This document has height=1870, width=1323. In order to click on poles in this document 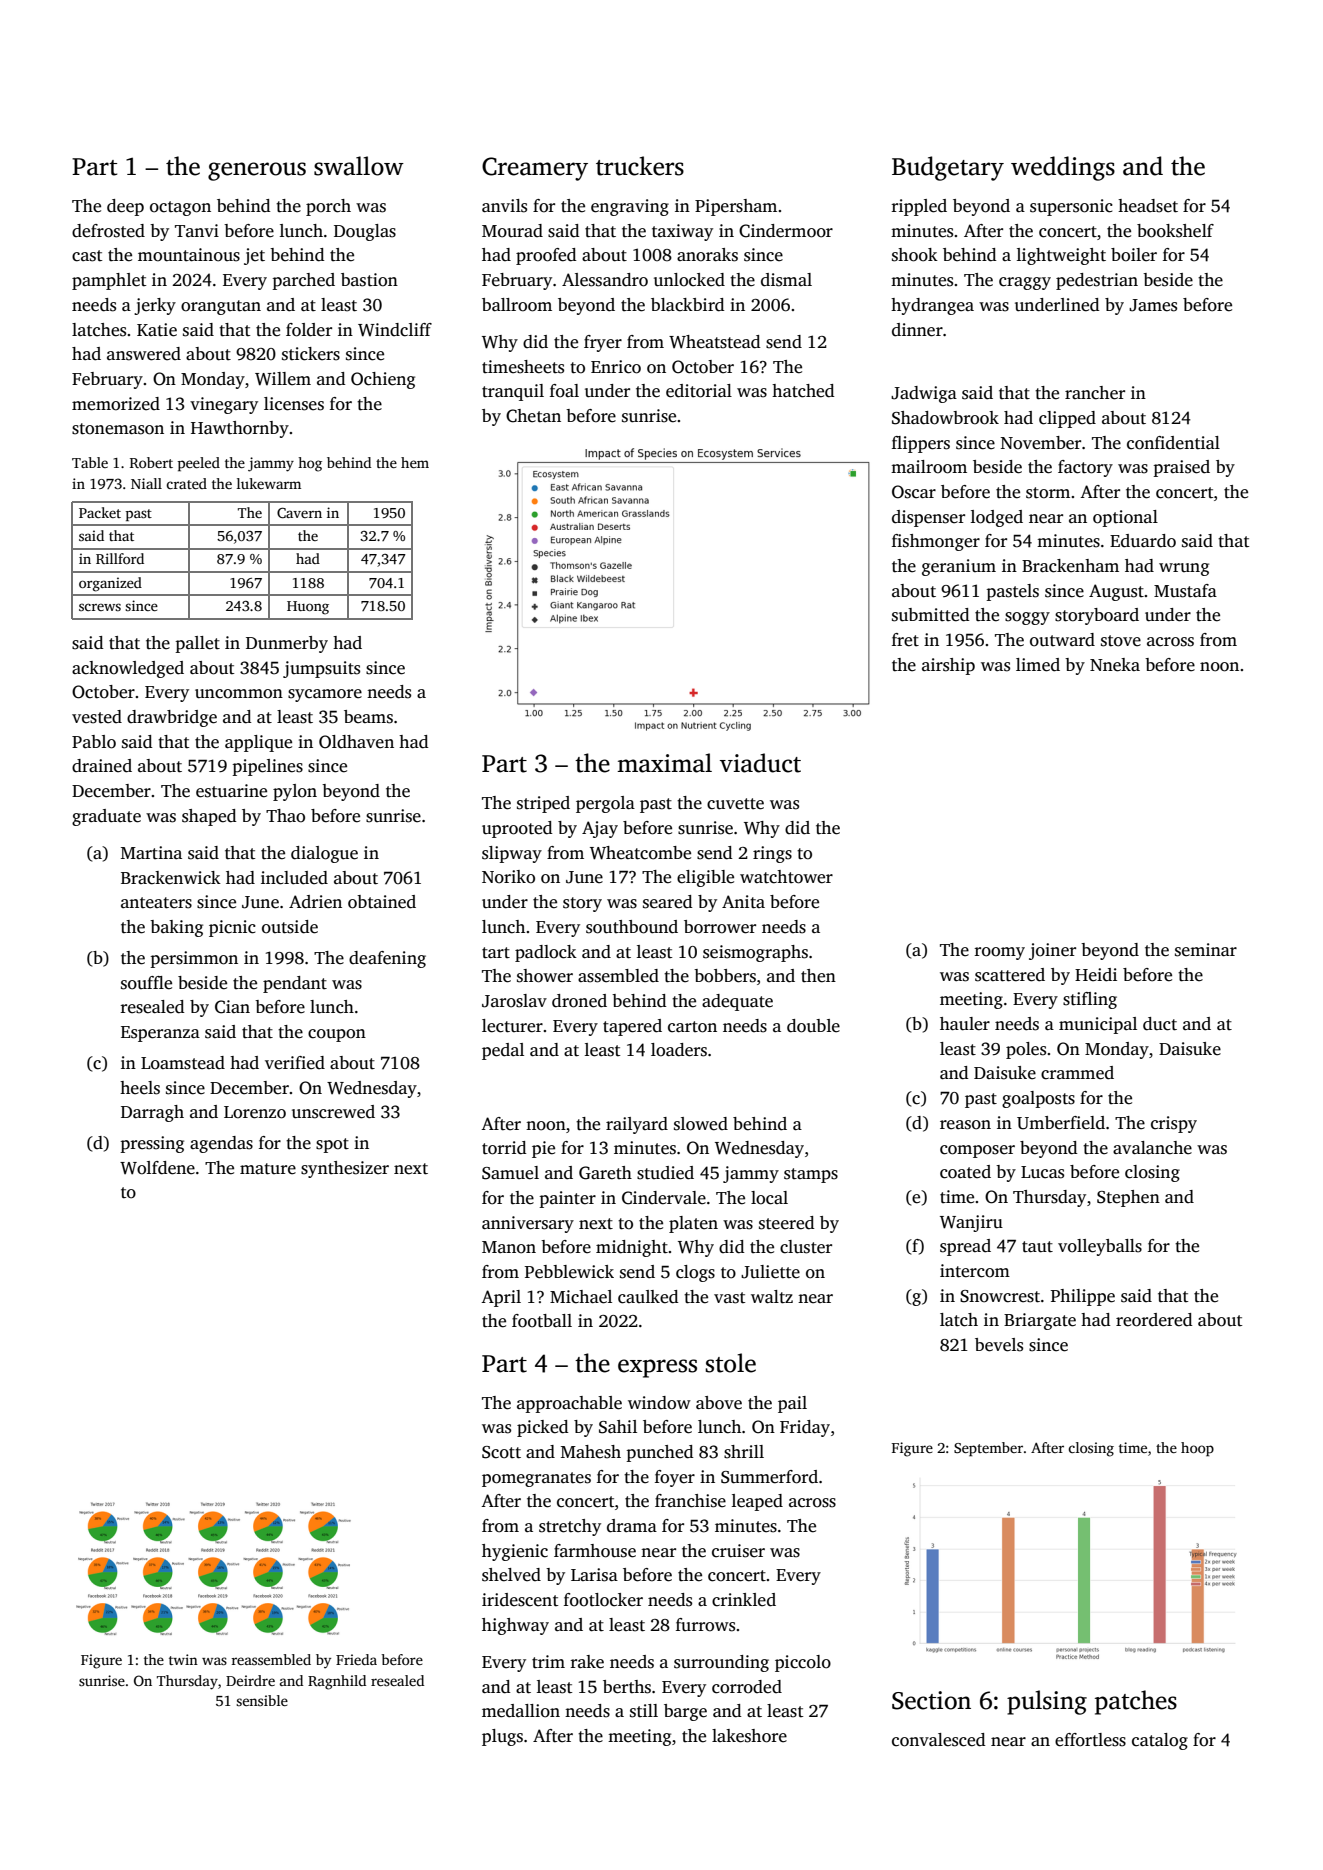, I will do `click(1026, 1050)`.
